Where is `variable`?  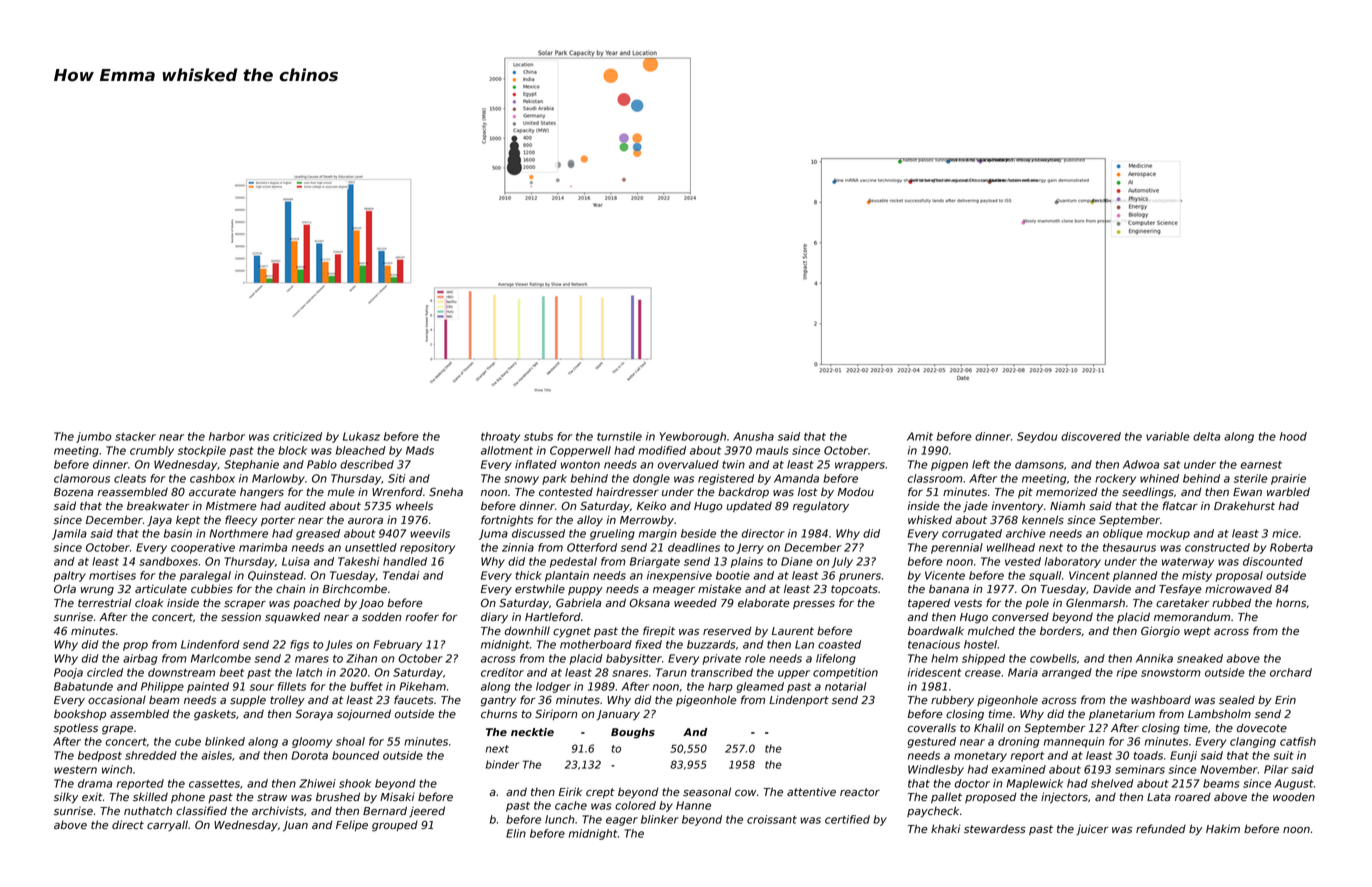 variable is located at coordinates (1168, 436).
